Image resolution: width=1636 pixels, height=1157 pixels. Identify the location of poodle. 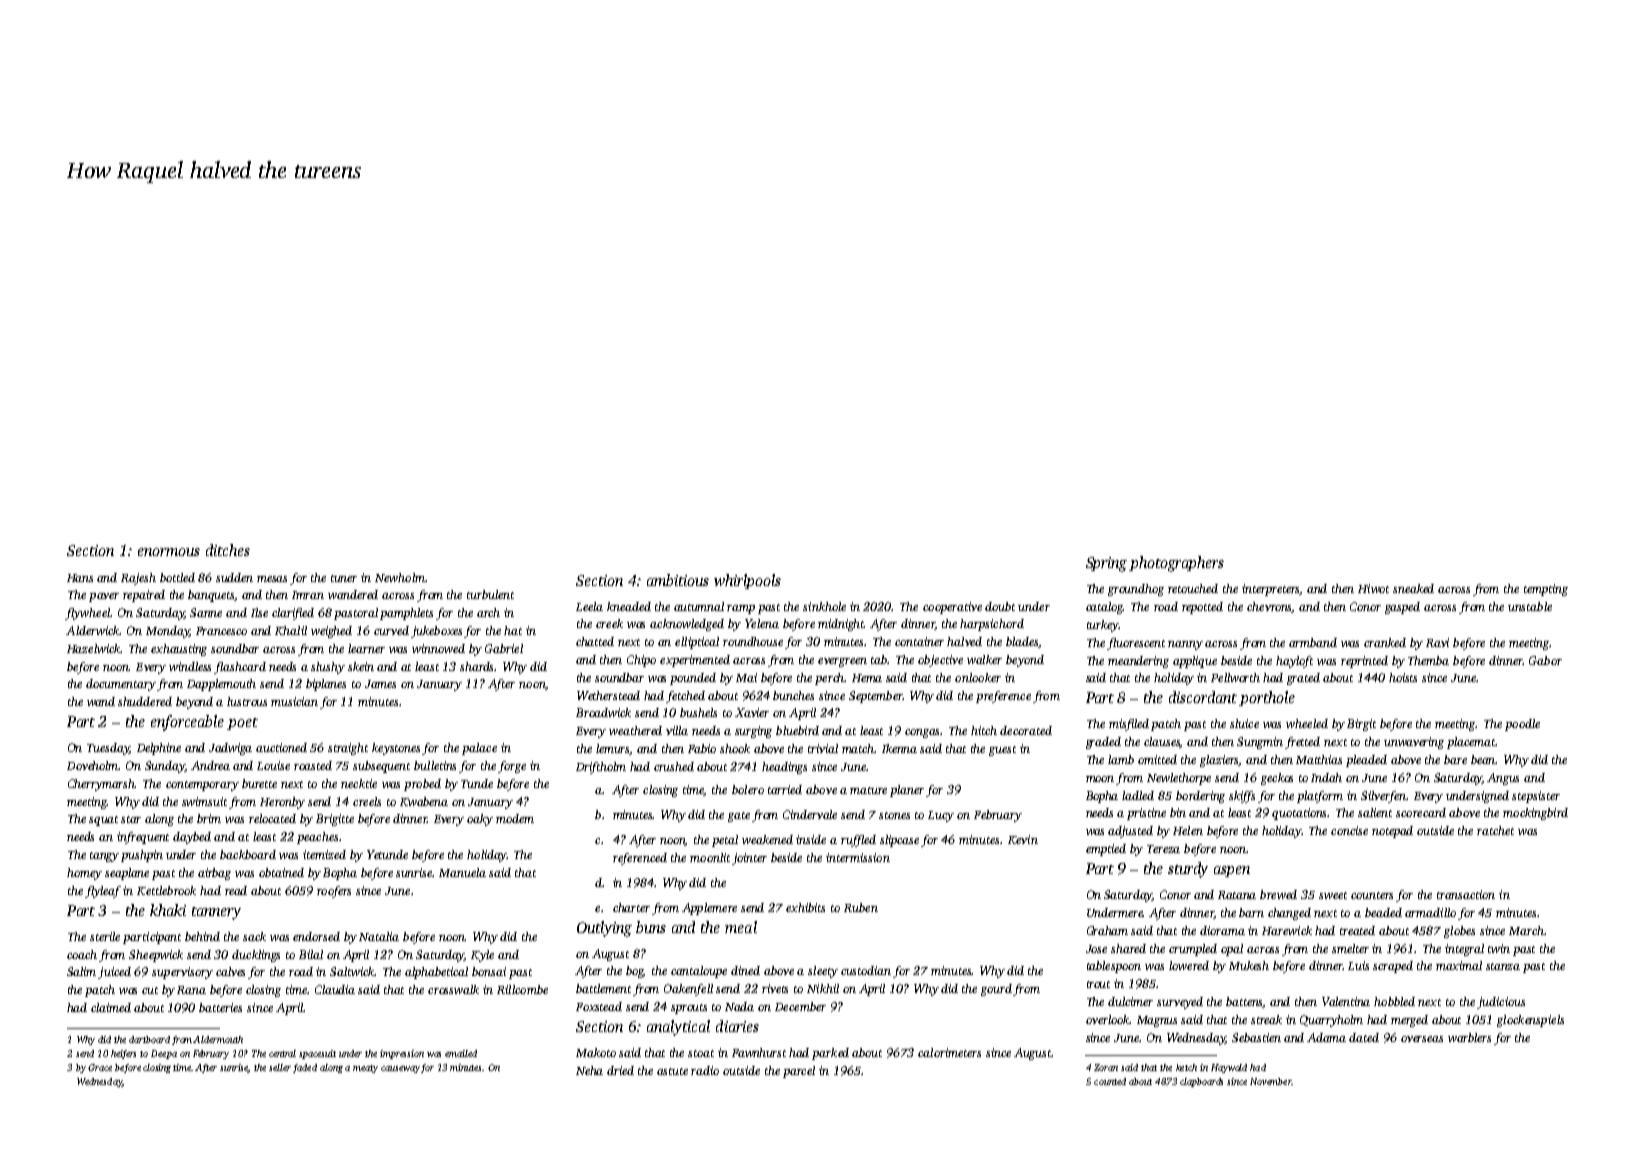
(1522, 725).
